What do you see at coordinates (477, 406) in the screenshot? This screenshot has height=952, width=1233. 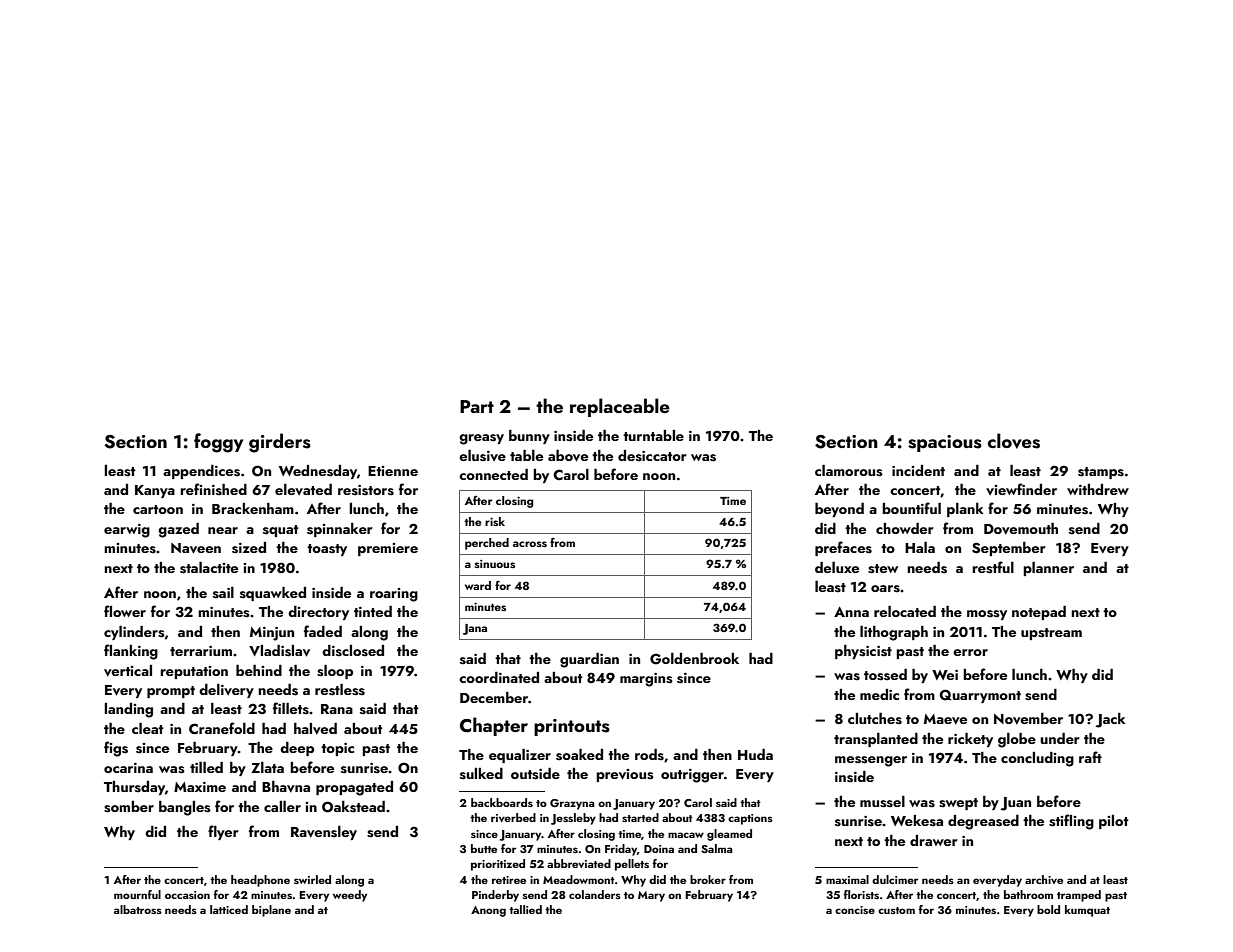 I see `Part` at bounding box center [477, 406].
